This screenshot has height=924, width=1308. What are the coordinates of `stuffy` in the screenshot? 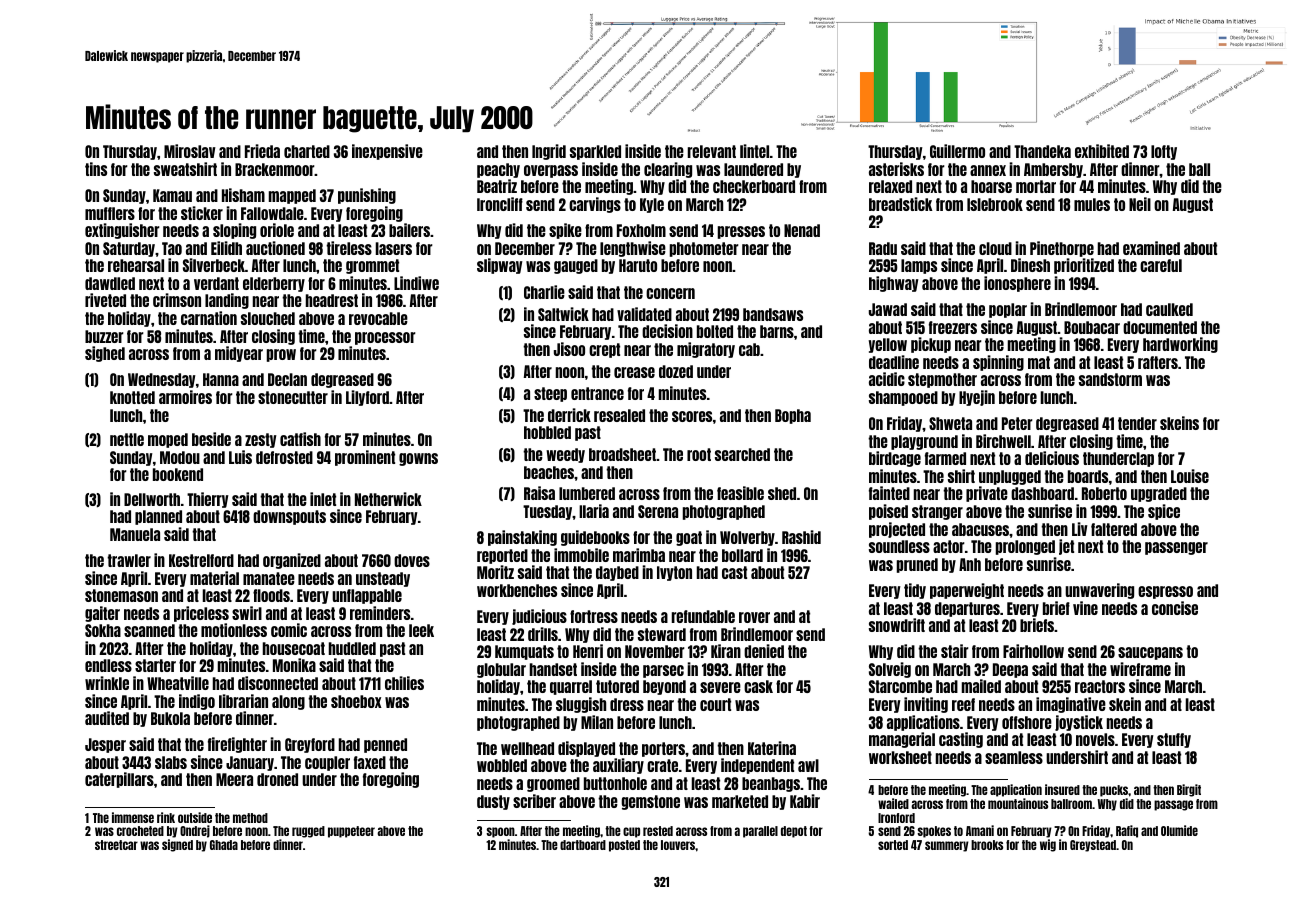 It's located at (1174, 740).
